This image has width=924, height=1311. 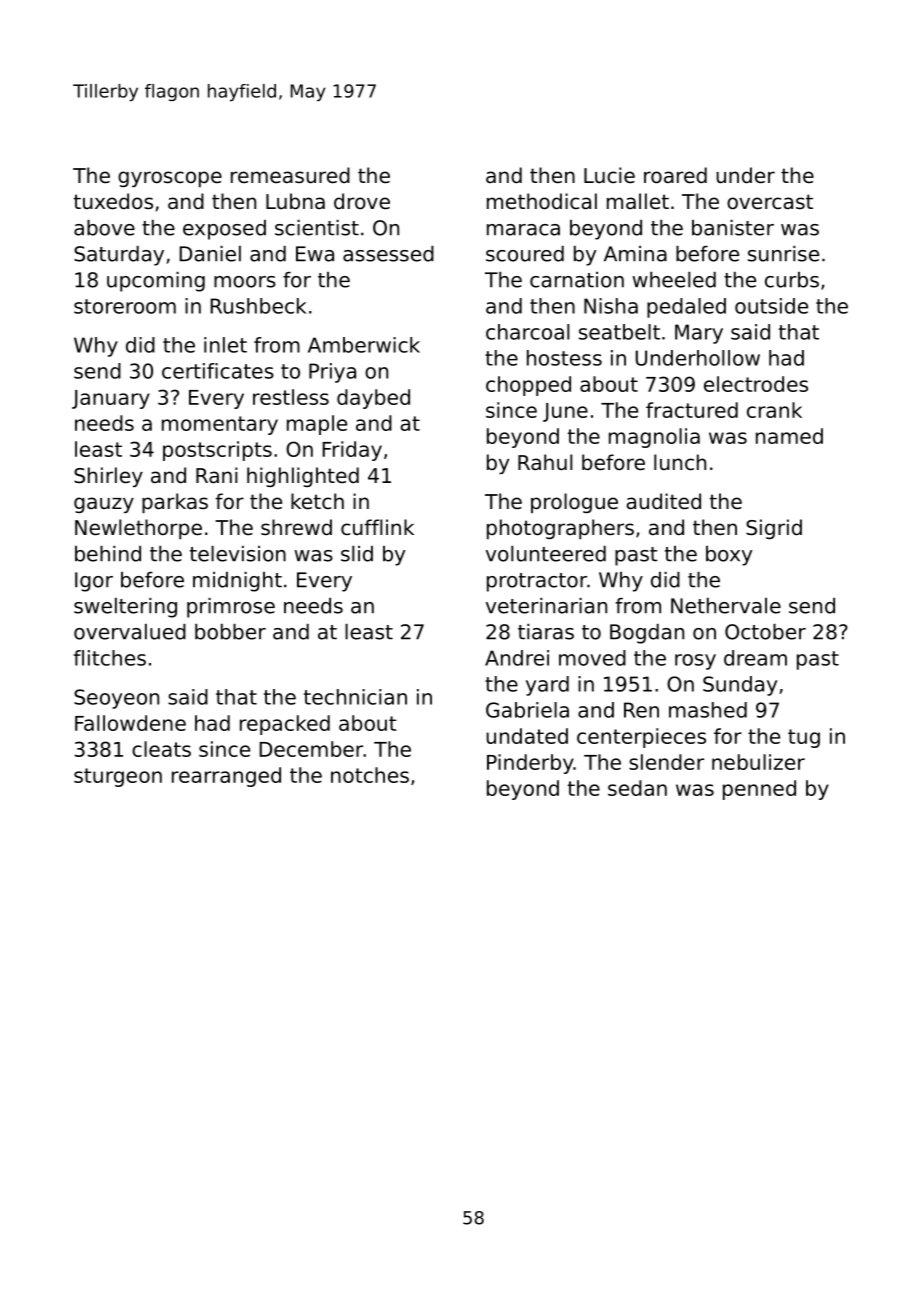 I want to click on rearranged, so click(x=226, y=777).
